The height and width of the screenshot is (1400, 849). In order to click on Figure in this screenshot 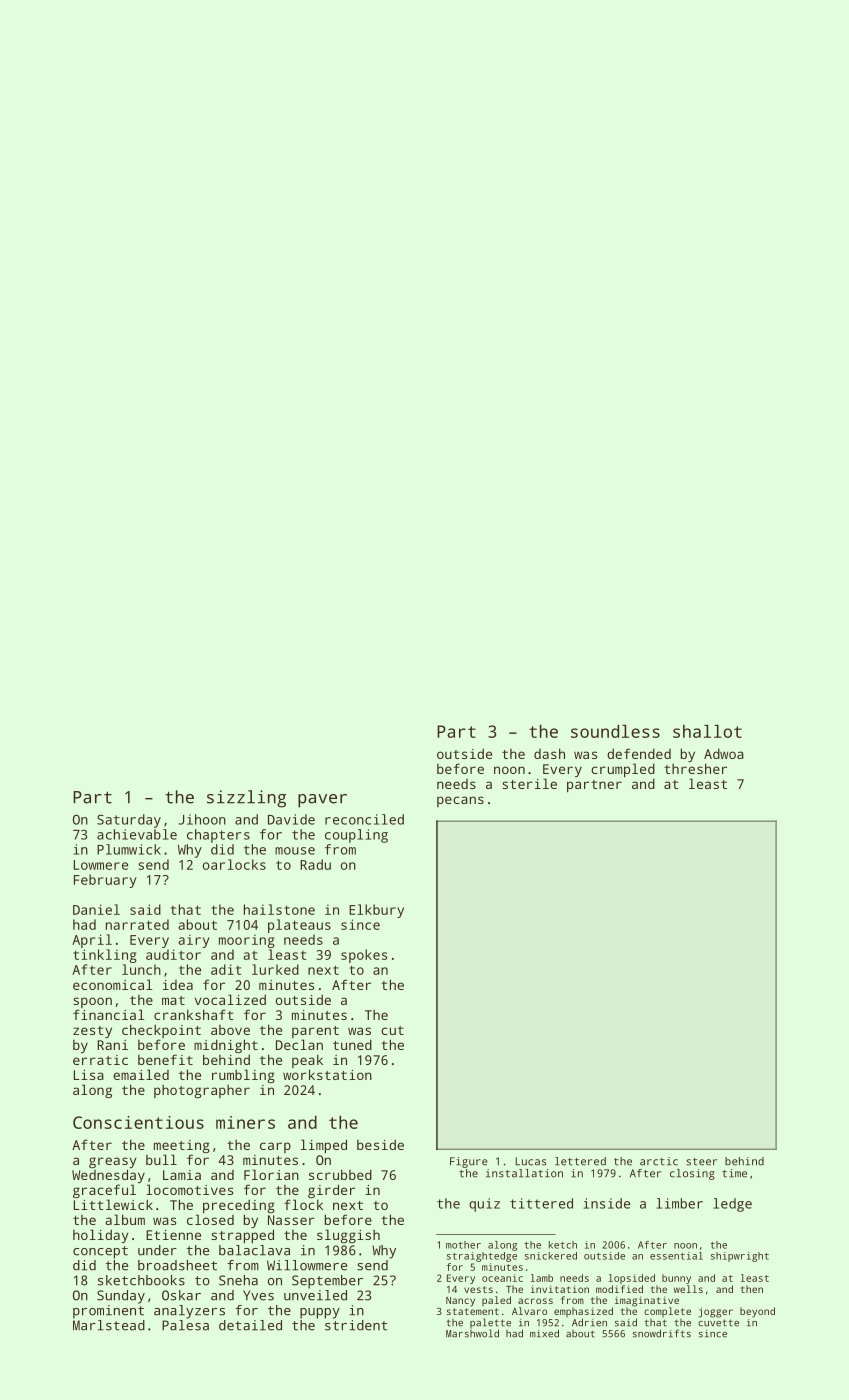, I will do `click(469, 1162)`.
